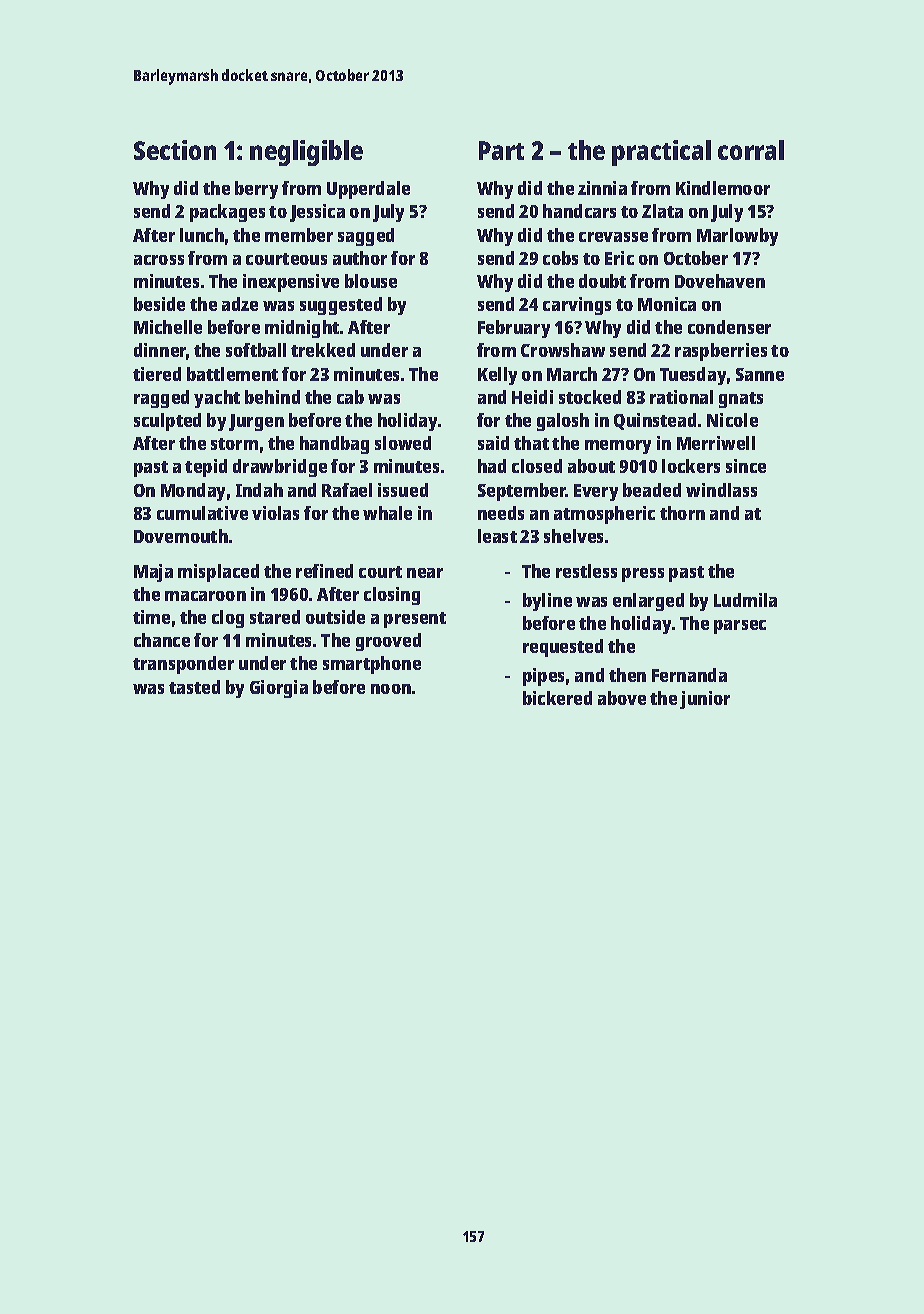 The width and height of the screenshot is (924, 1314). What do you see at coordinates (560, 258) in the screenshot?
I see `cobs` at bounding box center [560, 258].
